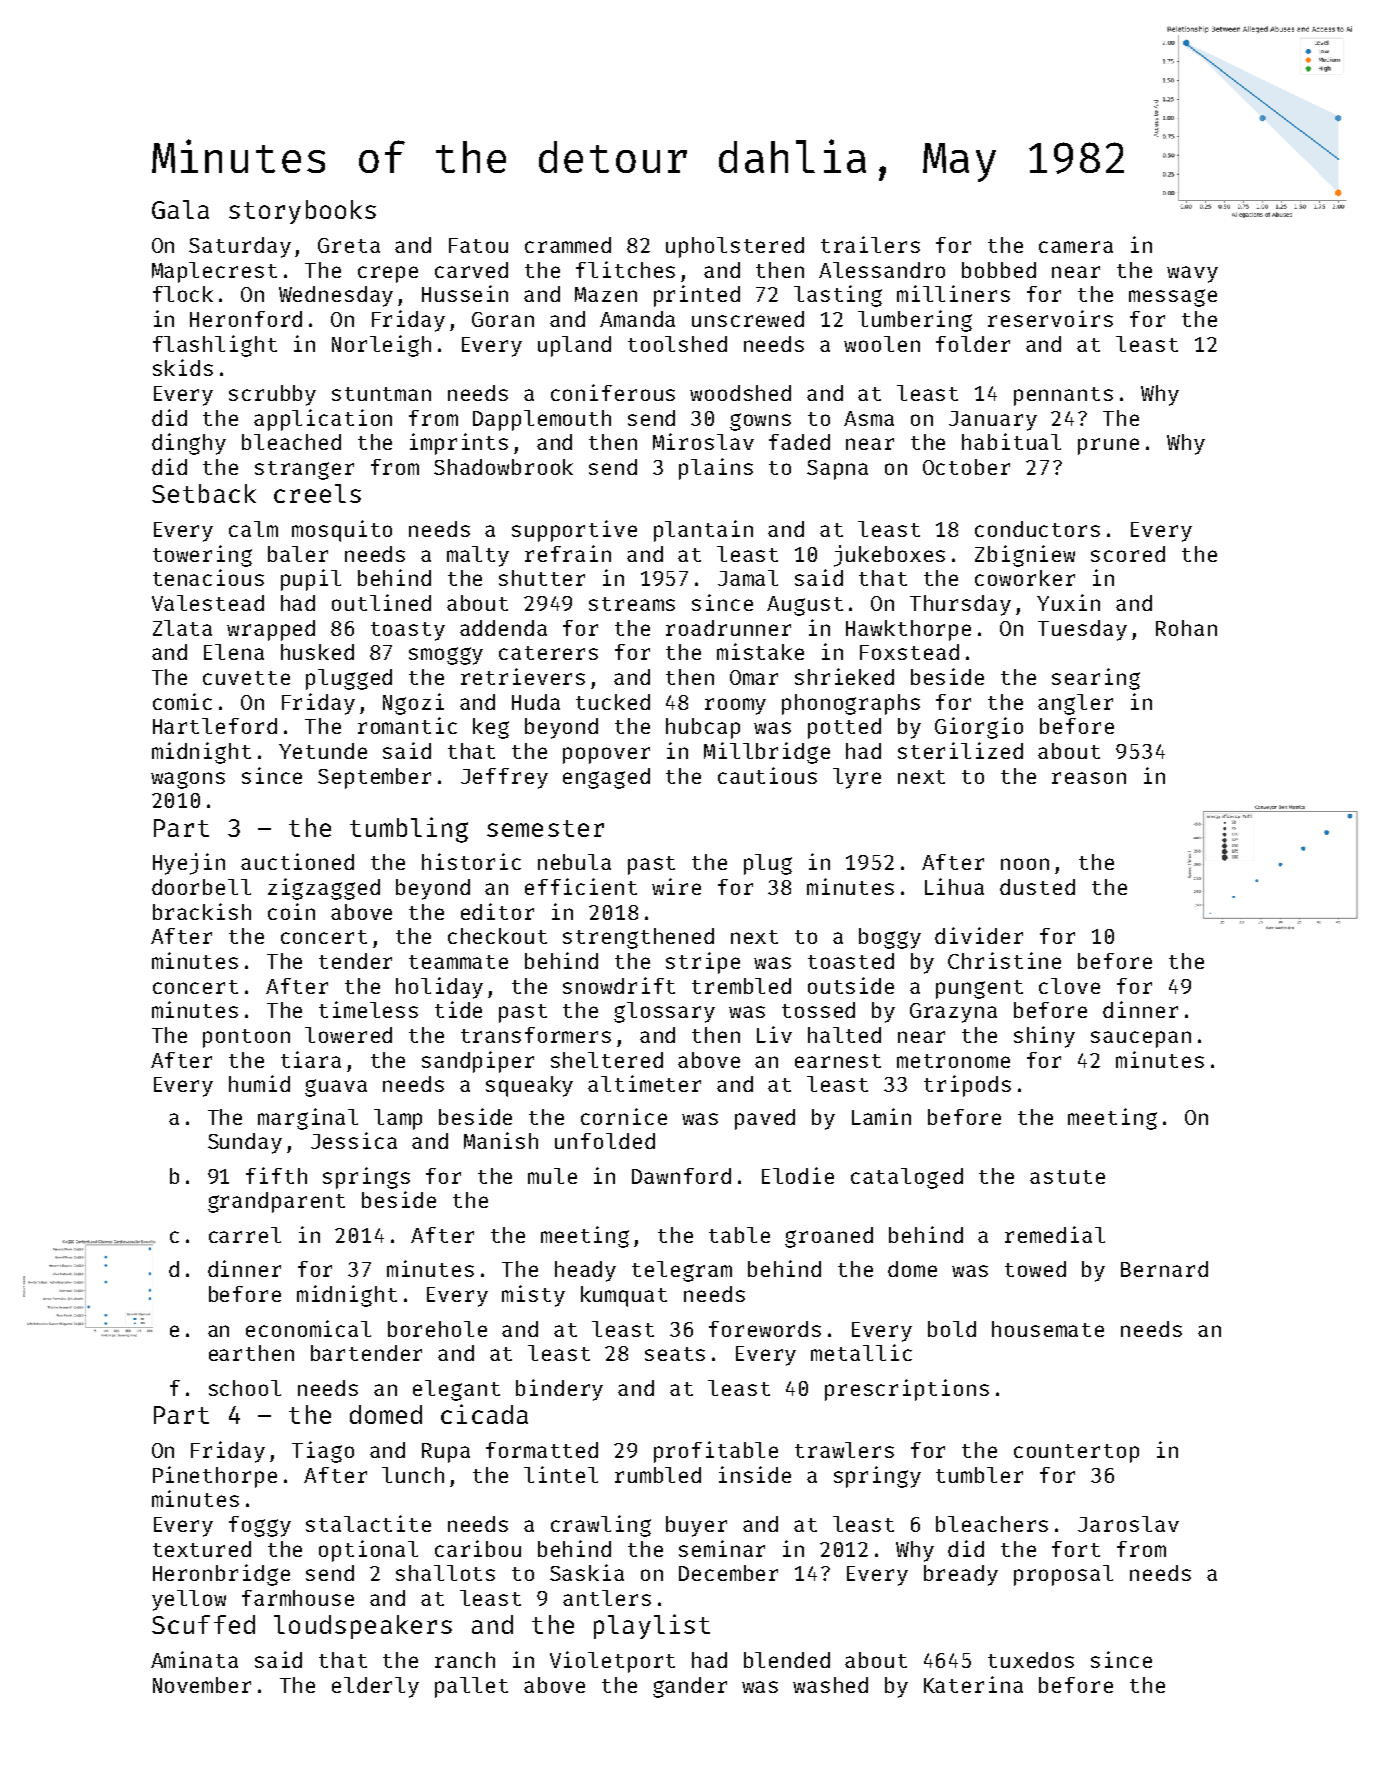  I want to click on malty, so click(478, 556).
